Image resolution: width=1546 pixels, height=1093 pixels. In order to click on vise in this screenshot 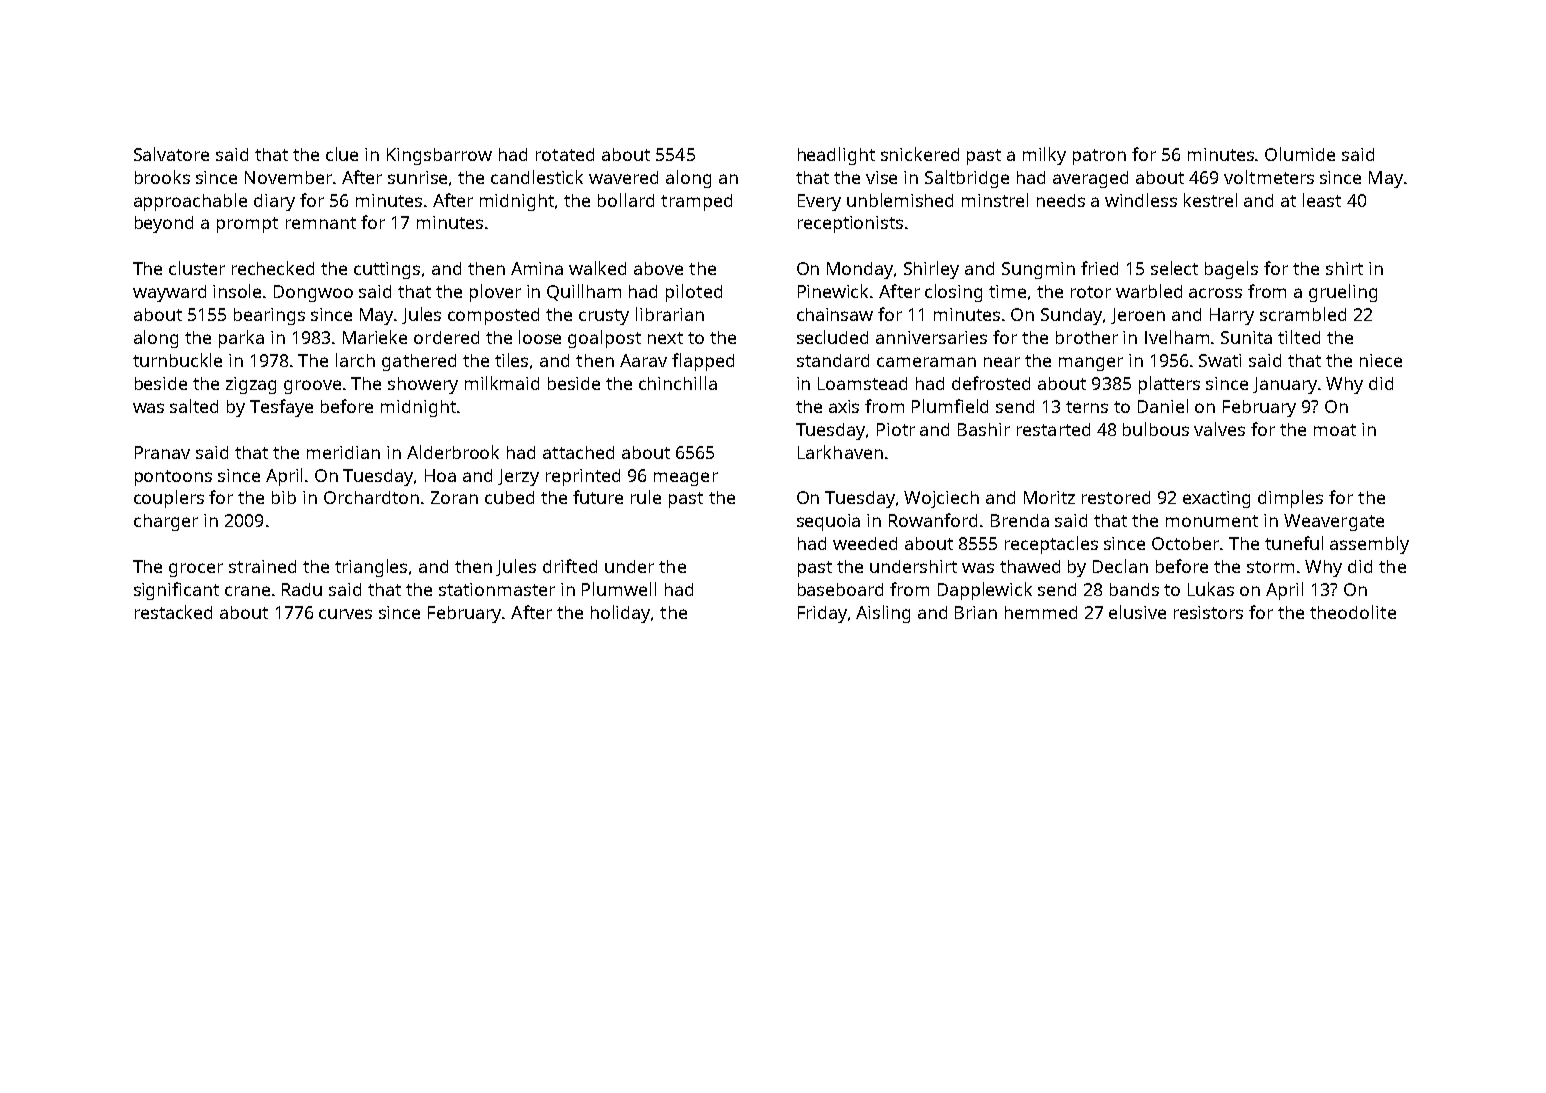, I will do `click(881, 177)`.
